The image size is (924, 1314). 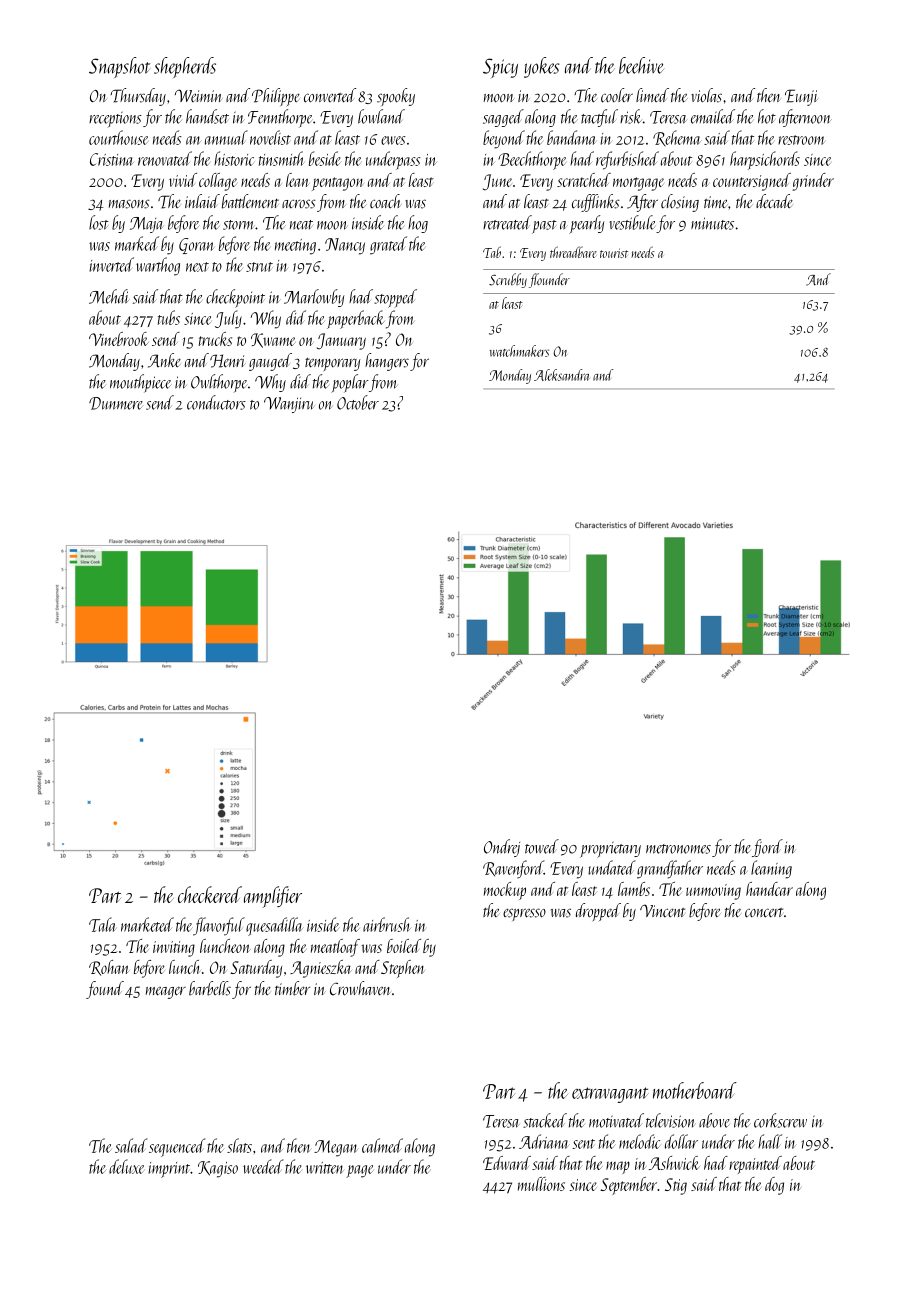 I want to click on poplar, so click(x=350, y=383).
